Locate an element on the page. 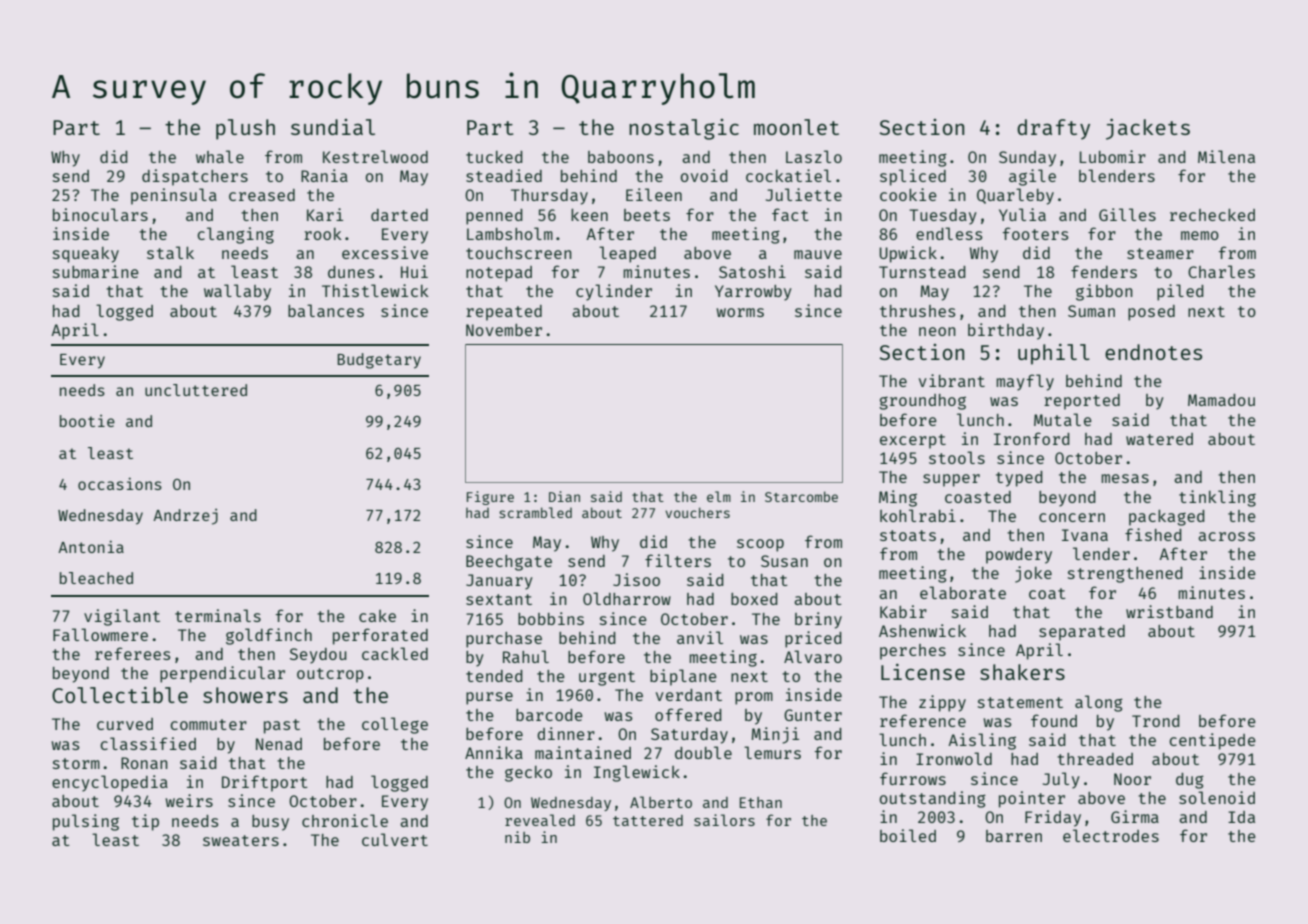  nib is located at coordinates (517, 837).
